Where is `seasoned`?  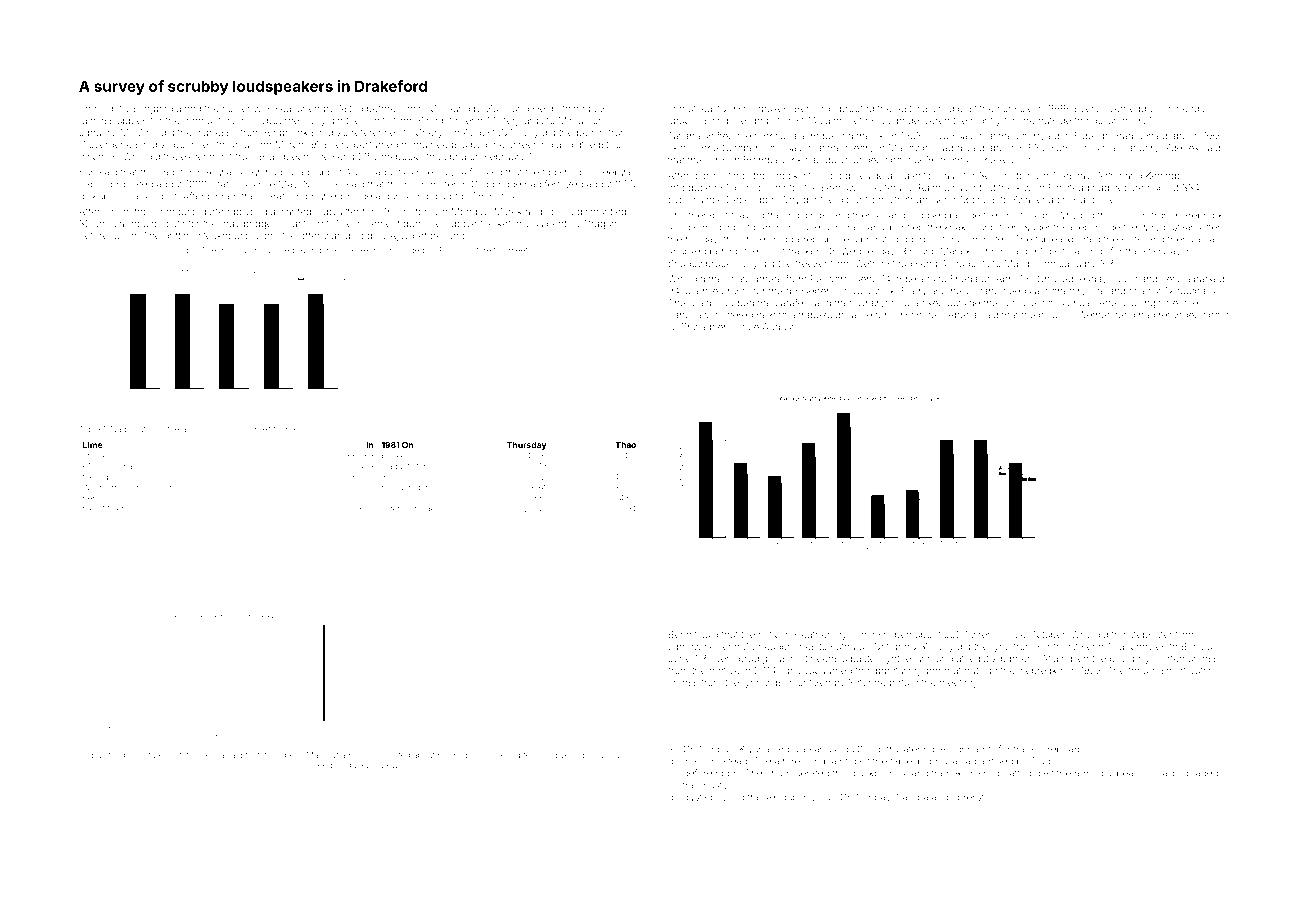
seasoned is located at coordinates (298, 108).
